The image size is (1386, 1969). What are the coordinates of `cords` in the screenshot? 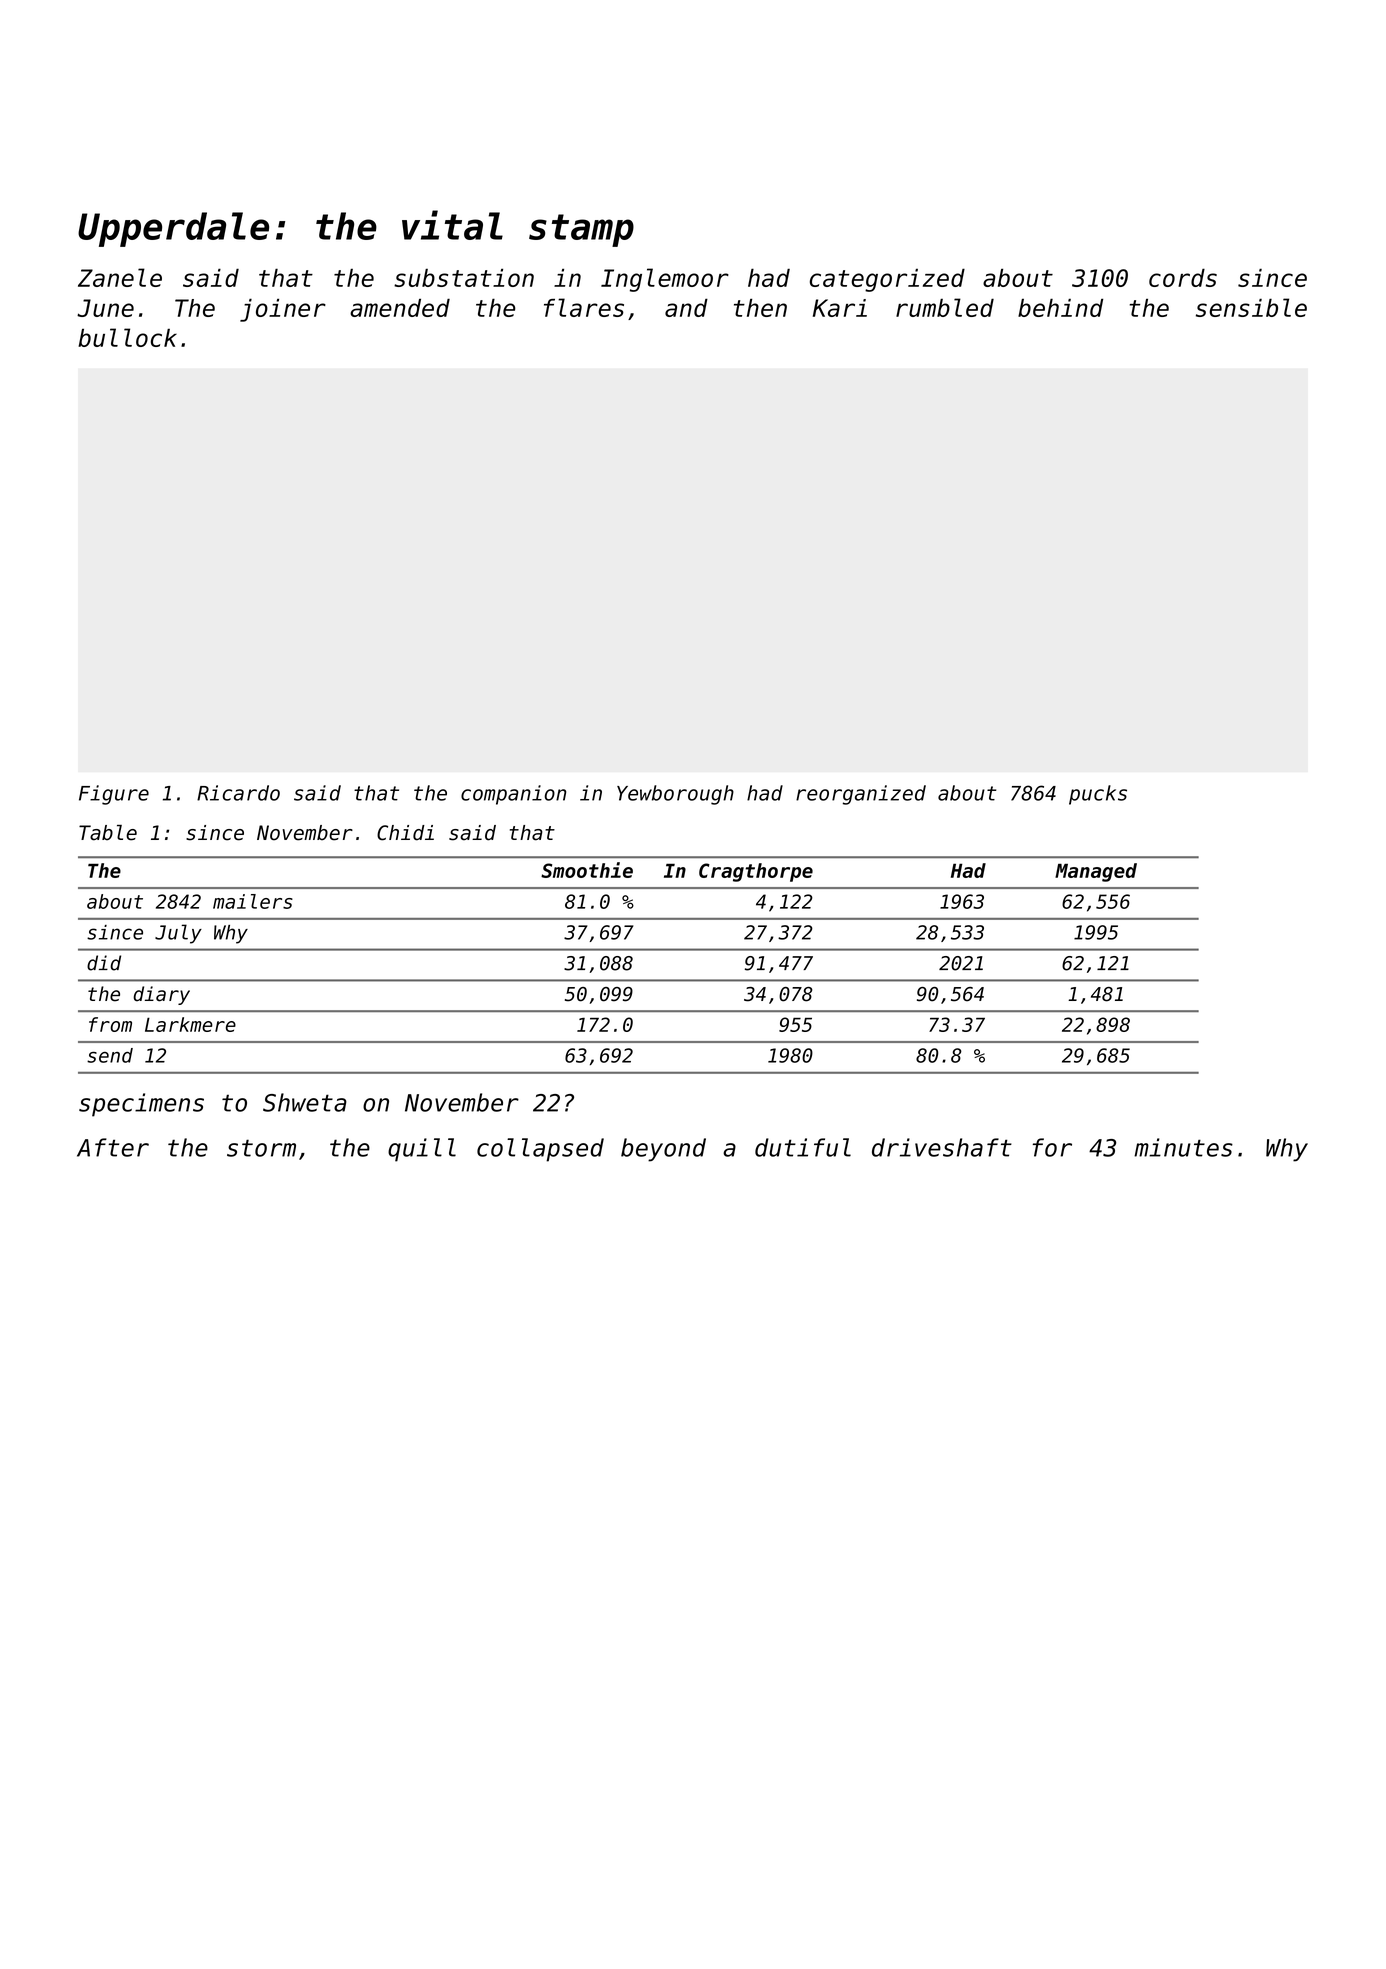 It's located at (1183, 277).
